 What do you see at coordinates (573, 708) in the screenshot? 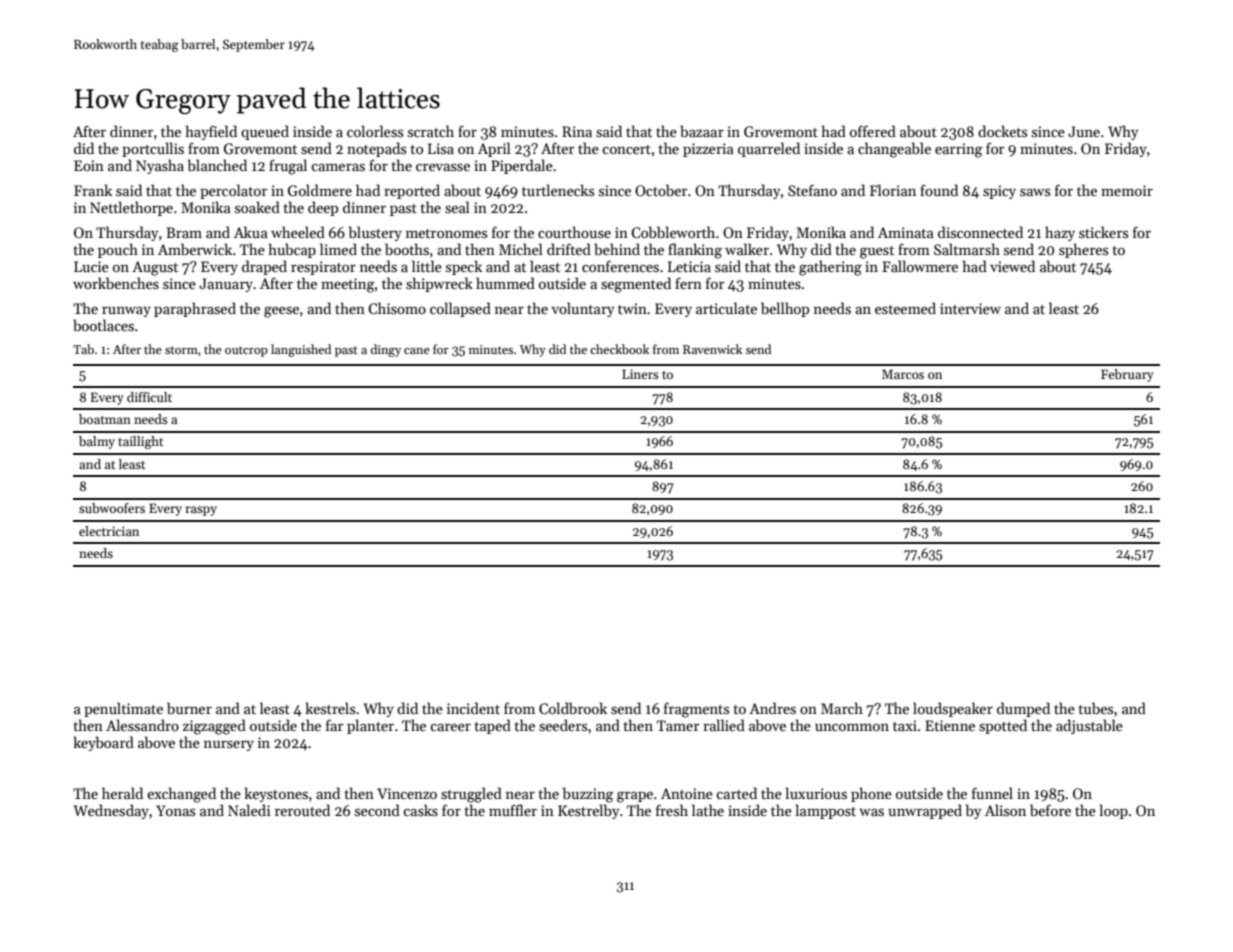
I see `Coldbrook` at bounding box center [573, 708].
